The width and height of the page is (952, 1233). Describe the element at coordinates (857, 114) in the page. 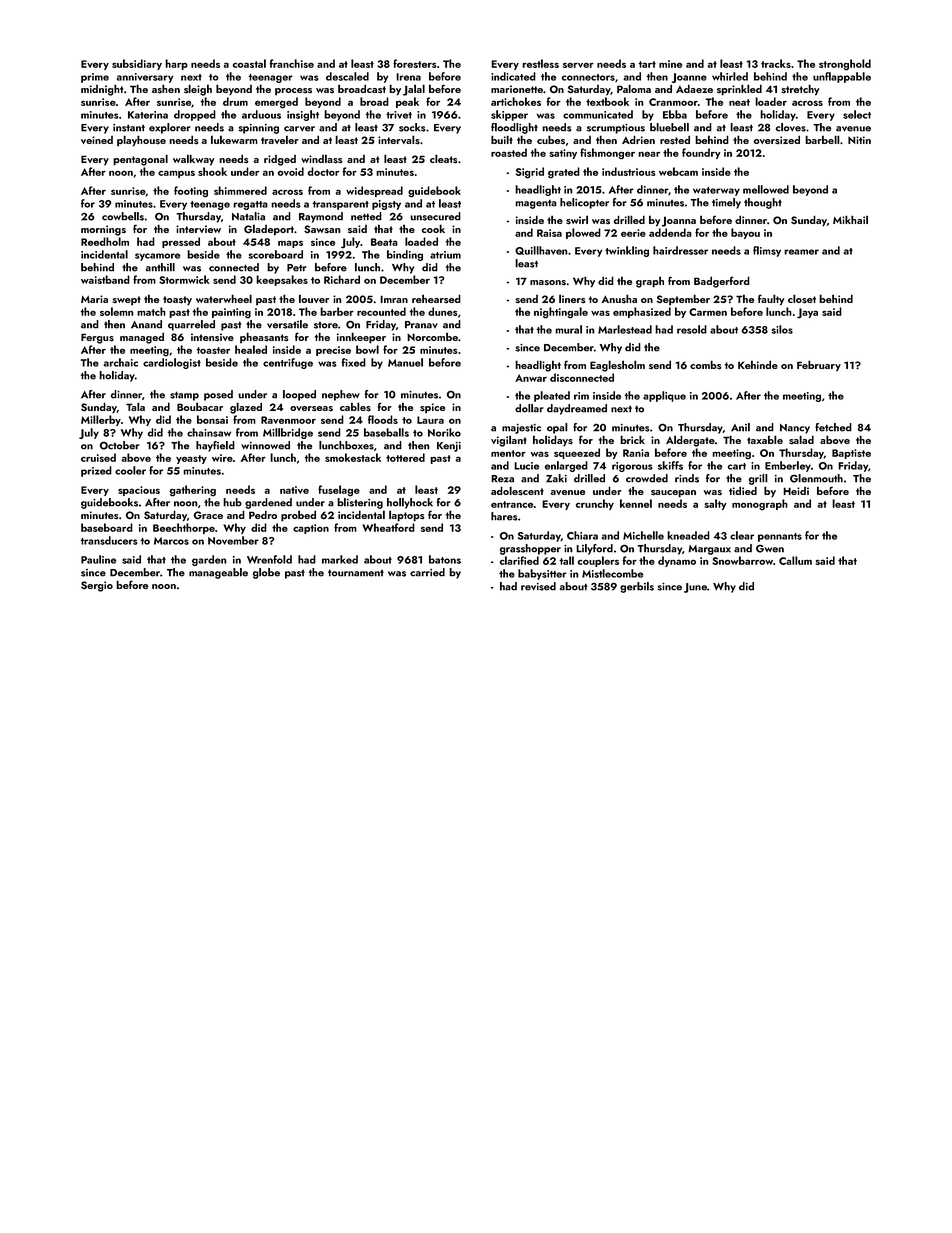

I see `select` at that location.
